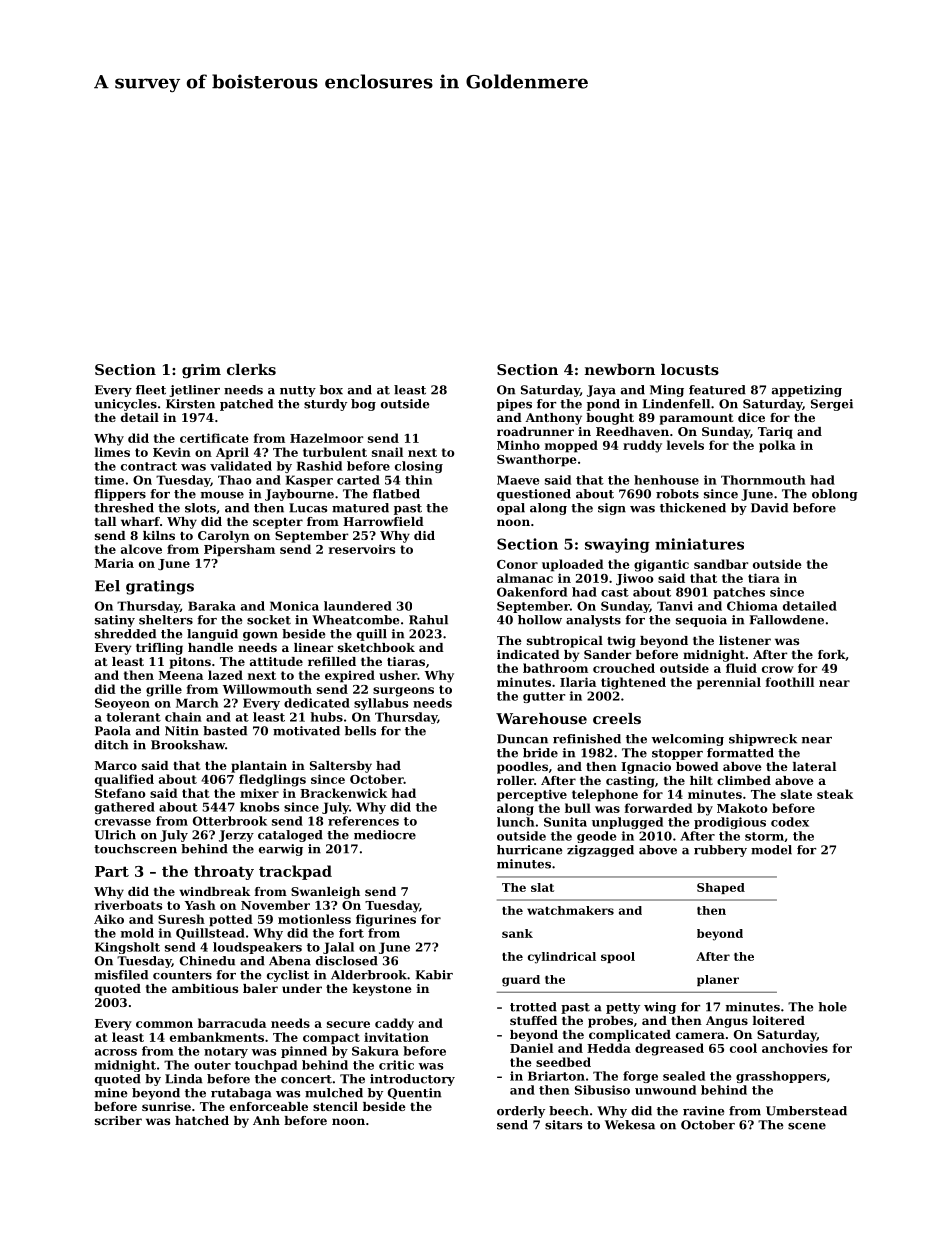  Describe the element at coordinates (601, 391) in the screenshot. I see `Jaya` at that location.
